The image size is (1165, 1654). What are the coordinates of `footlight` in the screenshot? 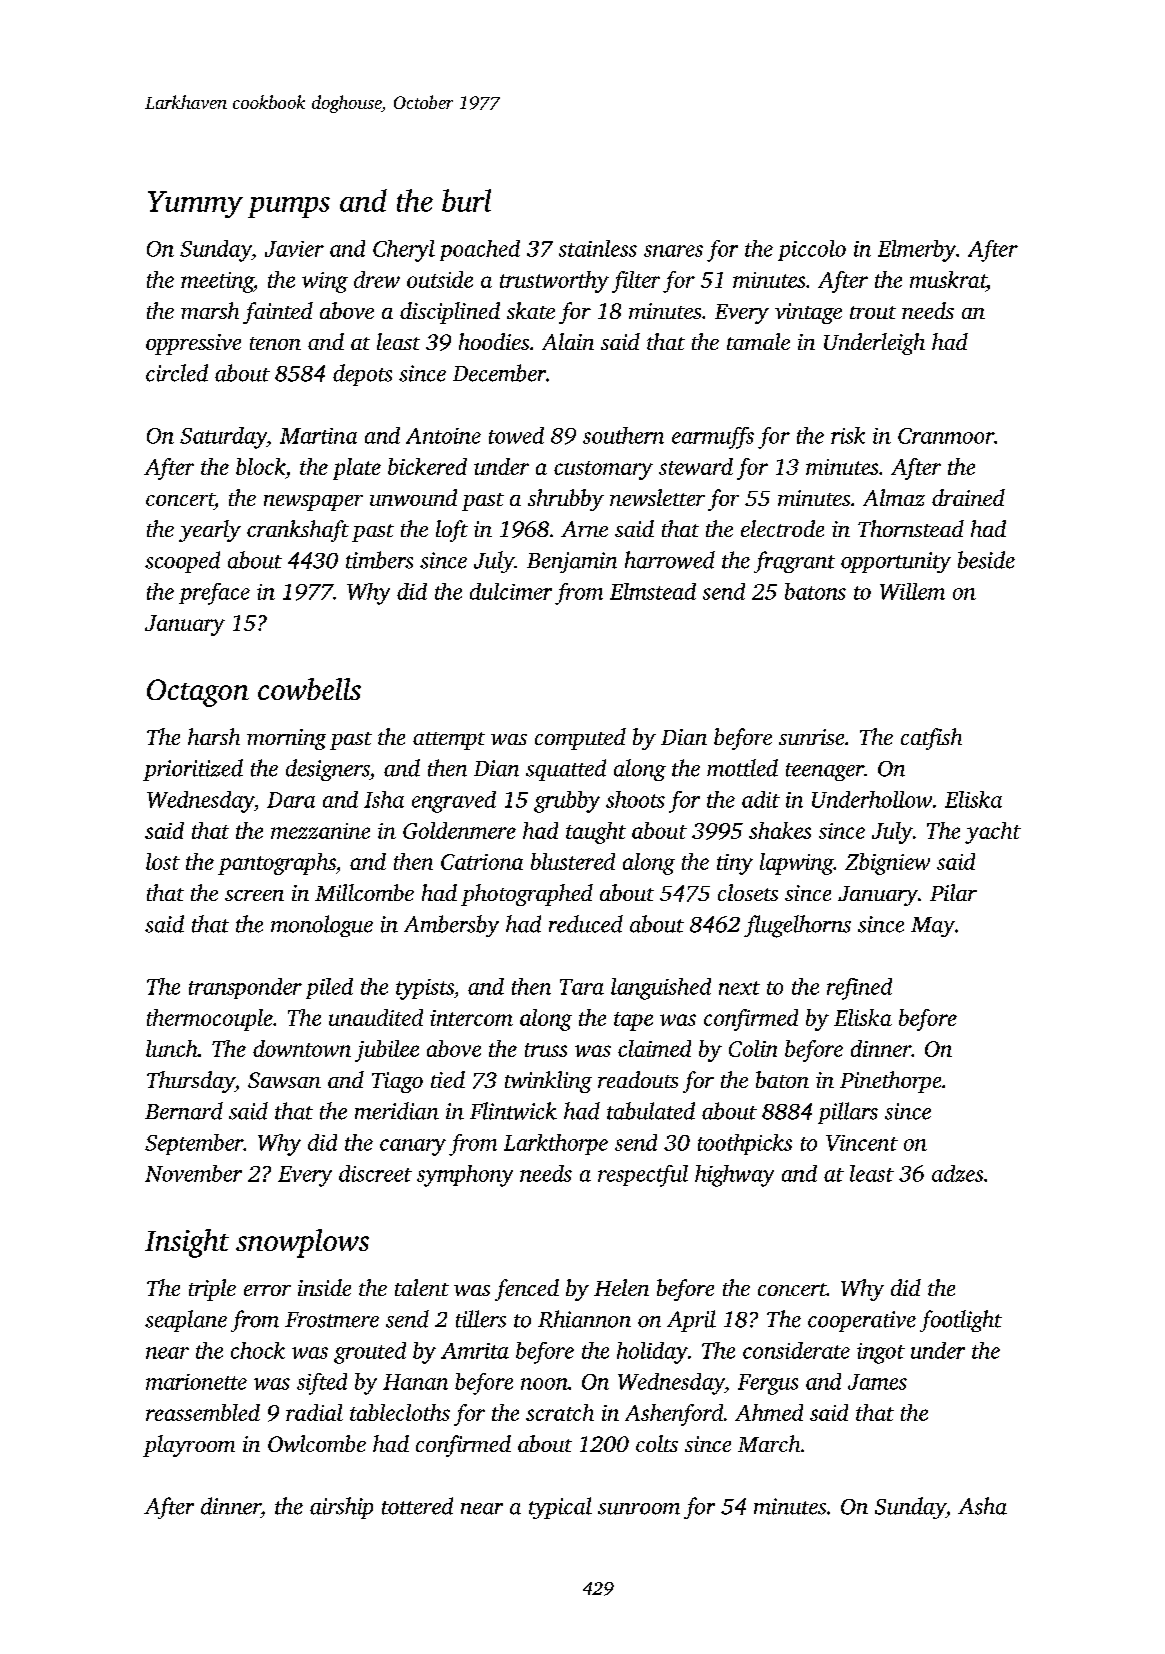 It's located at (961, 1321).
